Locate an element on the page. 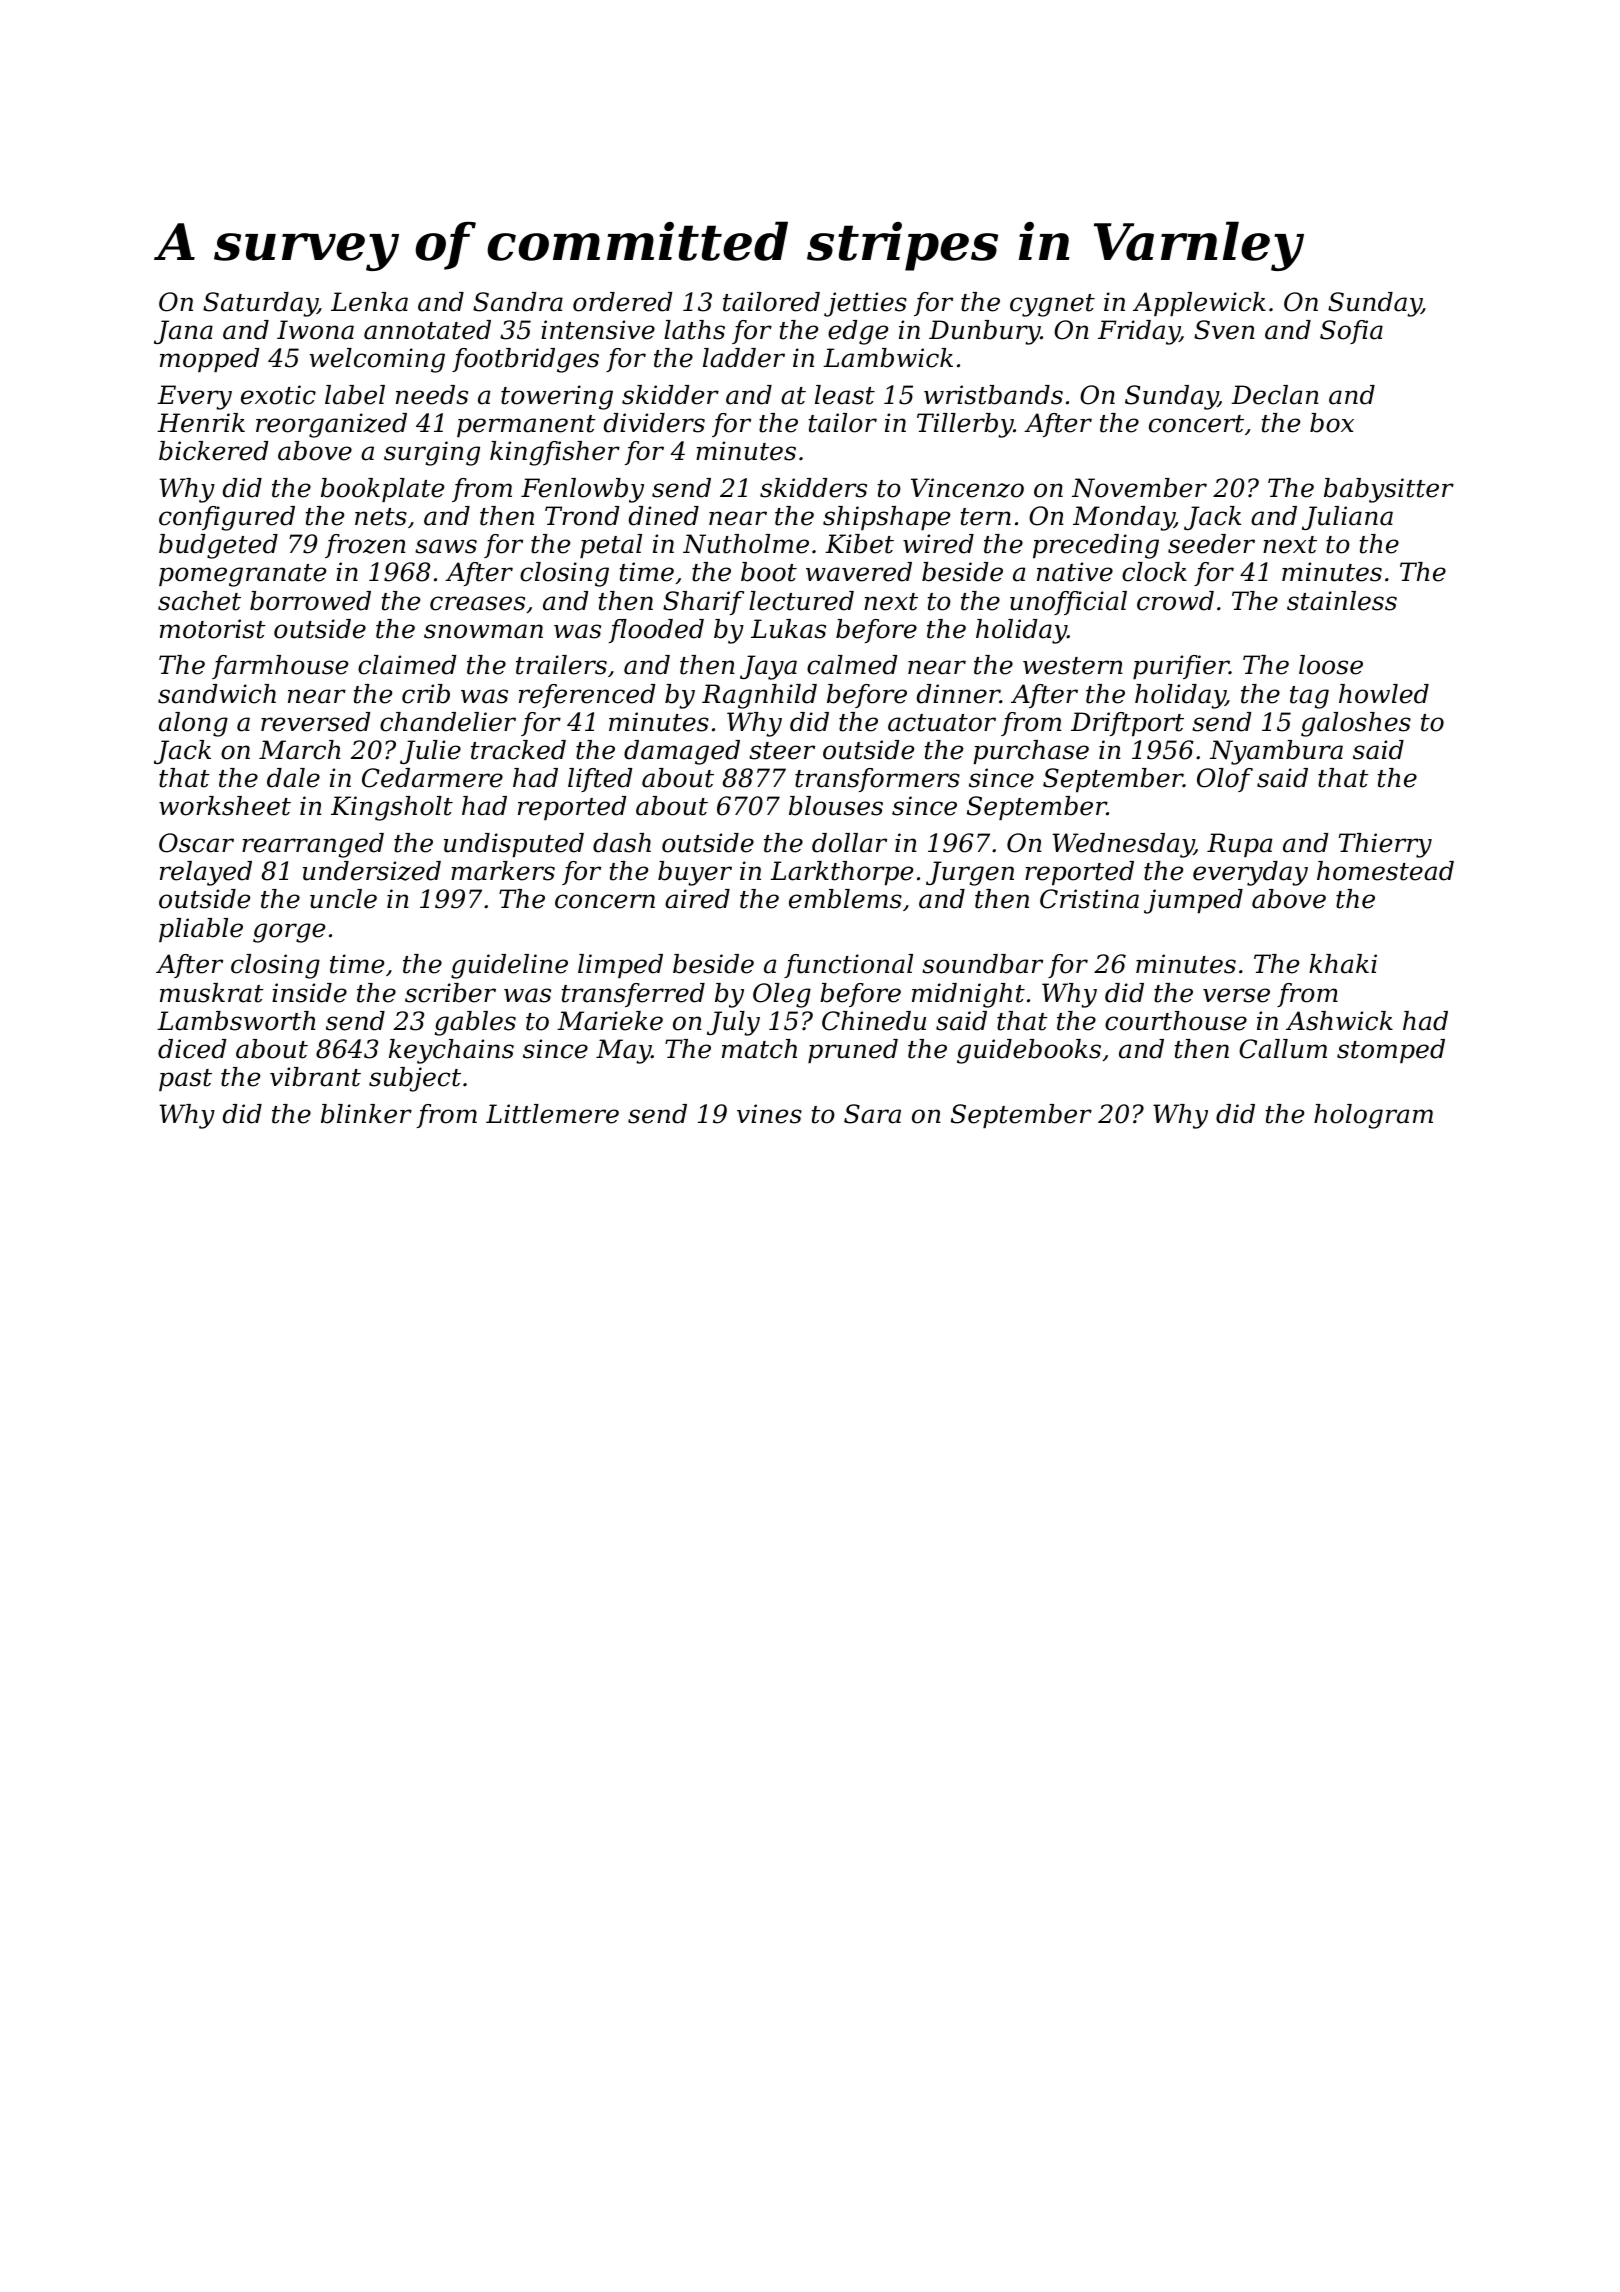 The width and height of the document is (1620, 2292). ordered is located at coordinates (622, 302).
